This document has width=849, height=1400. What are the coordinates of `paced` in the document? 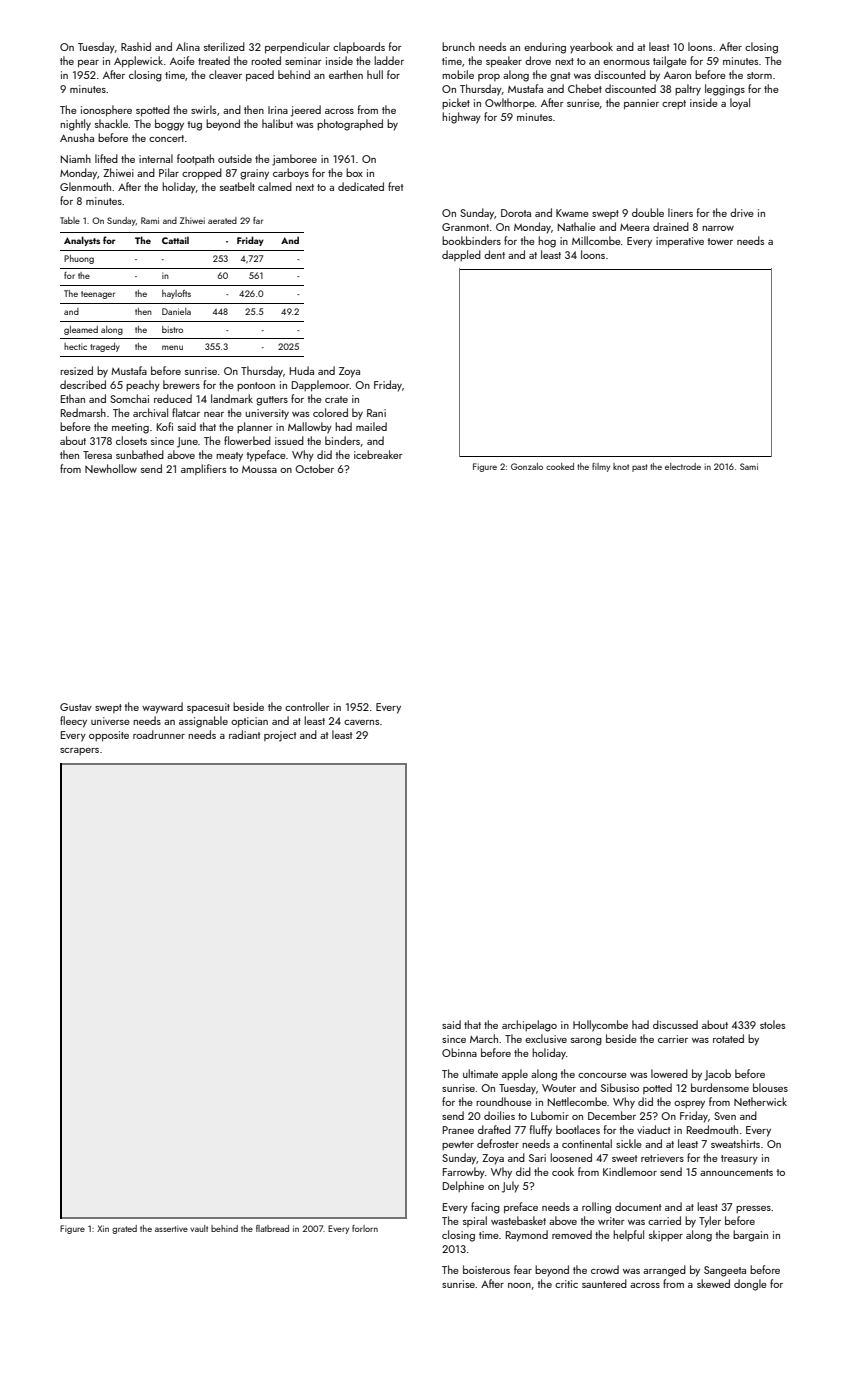 It's located at (260, 76).
